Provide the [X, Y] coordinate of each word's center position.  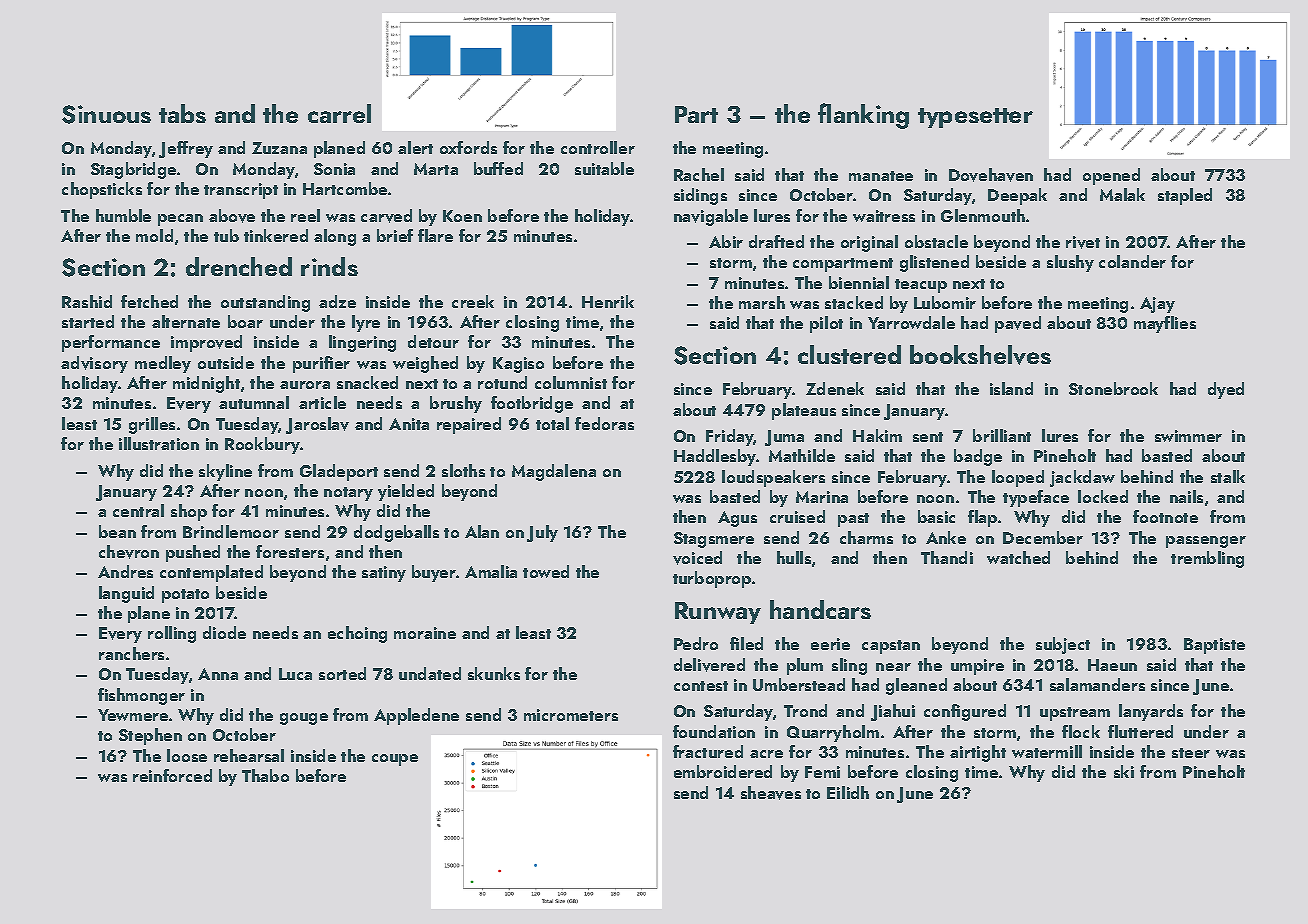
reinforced [172, 775]
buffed [498, 168]
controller [598, 147]
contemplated [211, 573]
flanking [863, 116]
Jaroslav [317, 425]
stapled [1185, 196]
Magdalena [554, 472]
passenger [1206, 542]
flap [982, 518]
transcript [241, 191]
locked [1103, 496]
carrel [339, 113]
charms [866, 537]
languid [126, 594]
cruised [797, 516]
